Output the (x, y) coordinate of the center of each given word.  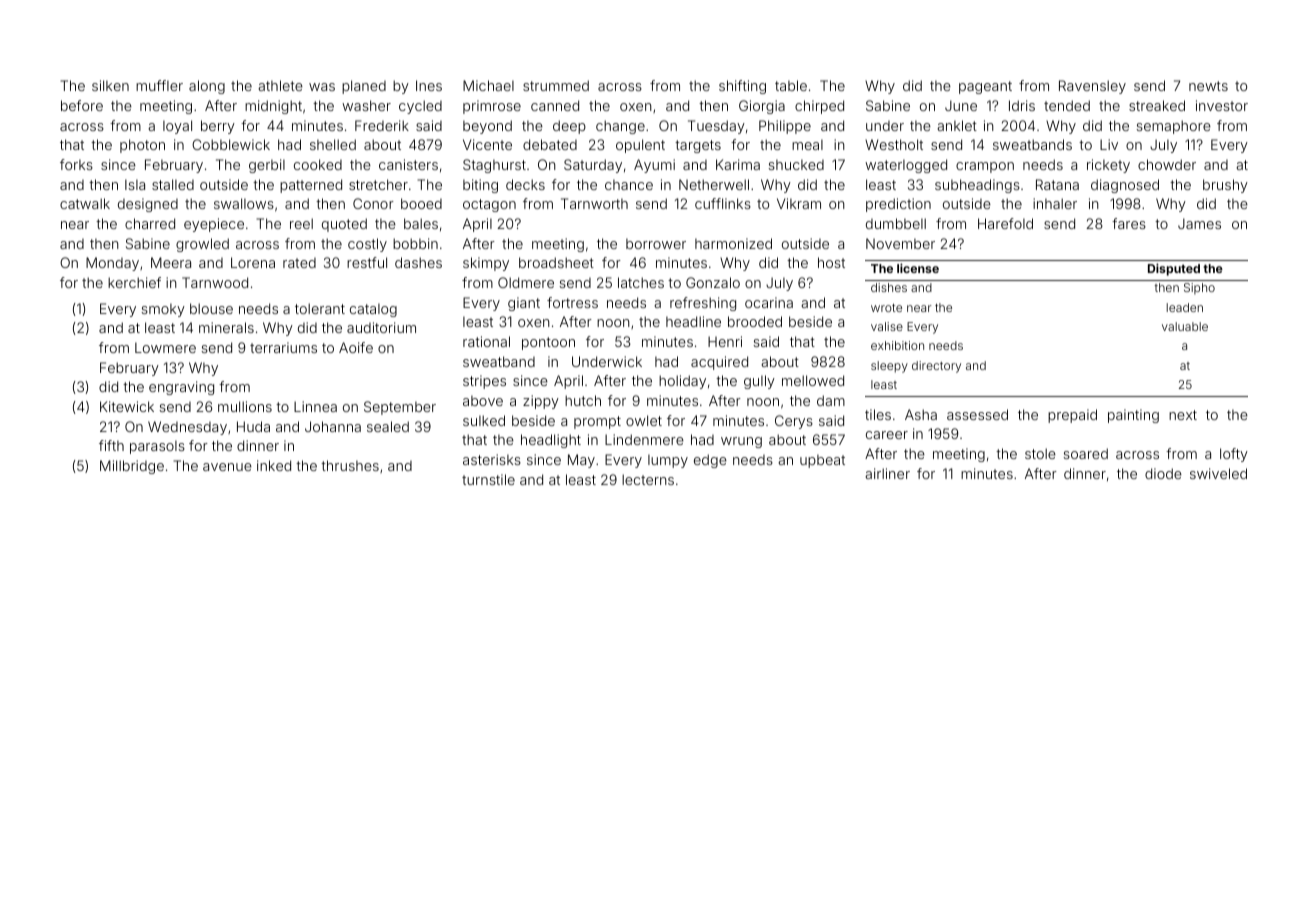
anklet (957, 125)
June (961, 105)
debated (550, 144)
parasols (157, 447)
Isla (135, 184)
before (82, 105)
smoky (163, 310)
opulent (640, 146)
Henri (725, 341)
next (1183, 415)
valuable (1185, 326)
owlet (644, 420)
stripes (484, 382)
